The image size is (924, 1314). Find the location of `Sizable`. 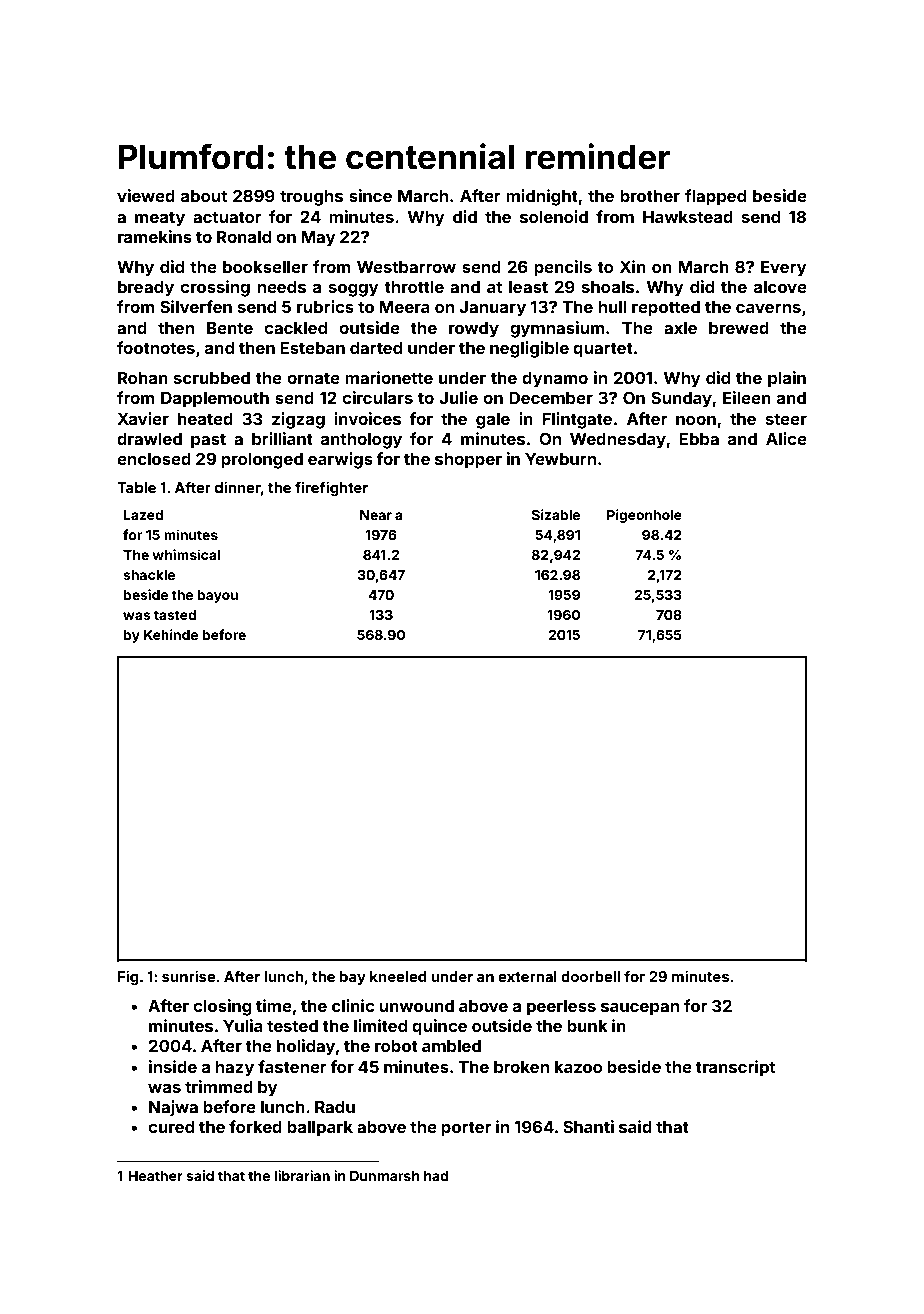

Sizable is located at coordinates (556, 514).
